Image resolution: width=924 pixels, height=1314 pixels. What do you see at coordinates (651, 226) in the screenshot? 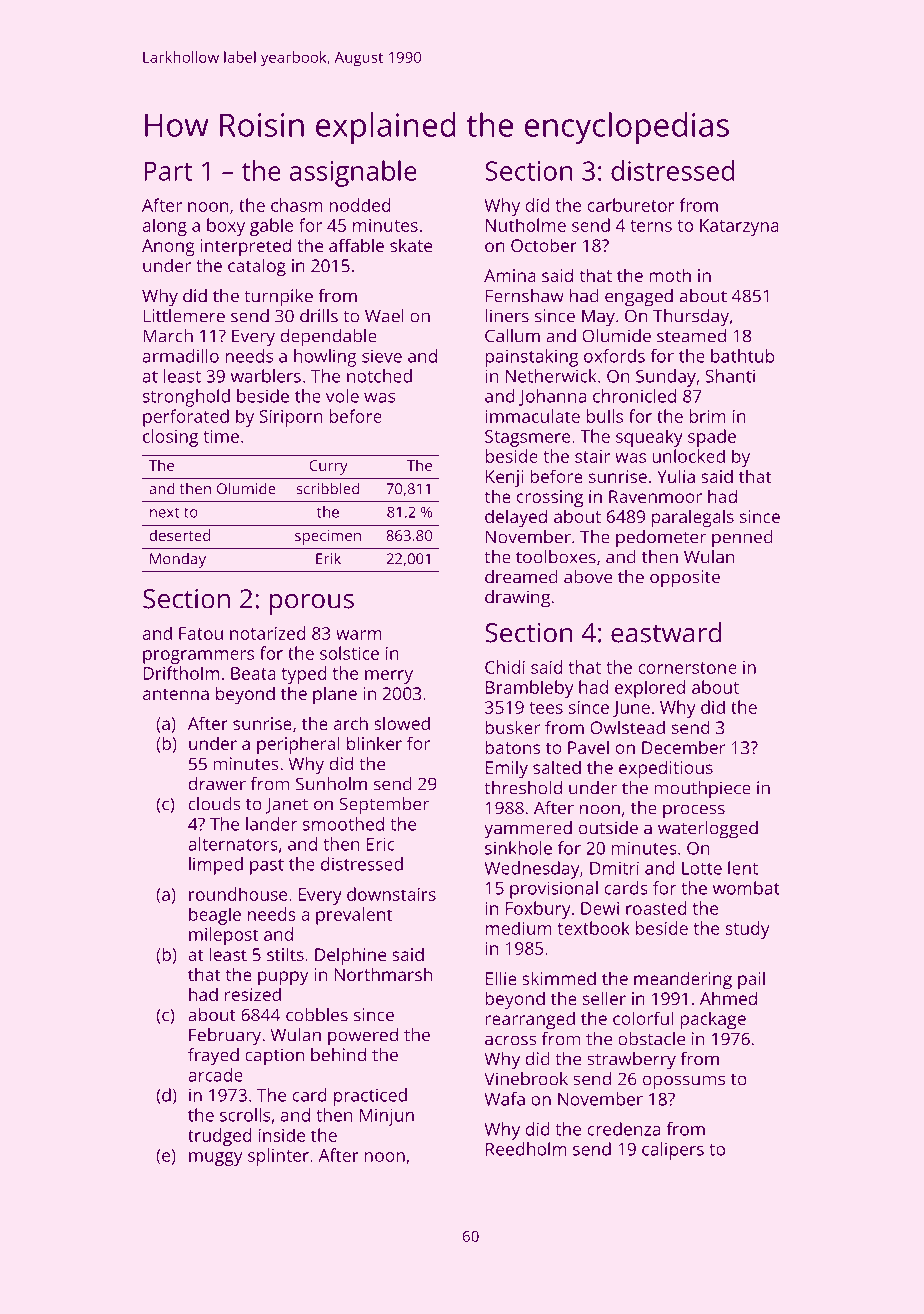
I see `terns` at bounding box center [651, 226].
